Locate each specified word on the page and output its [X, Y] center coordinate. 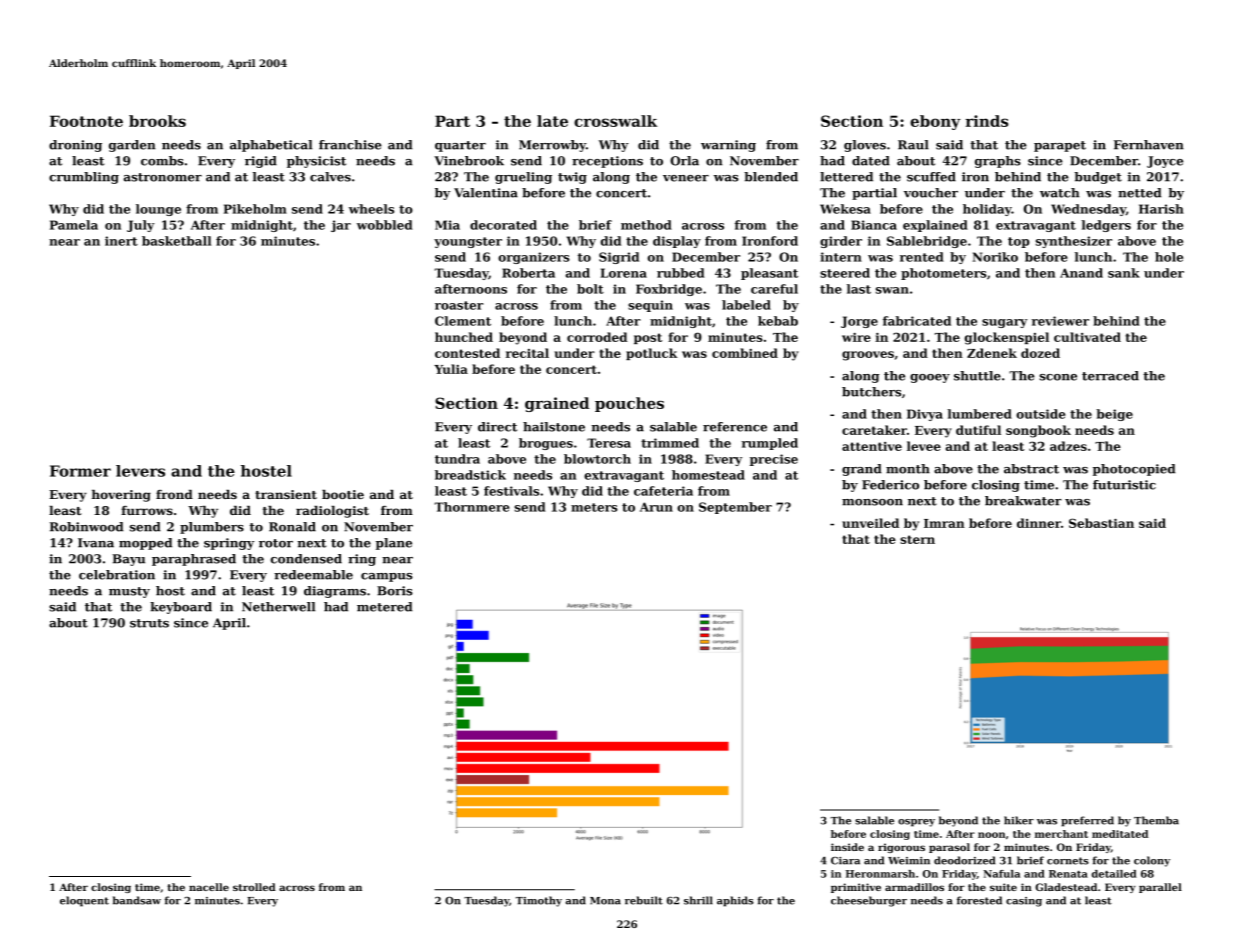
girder [841, 242]
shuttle [977, 376]
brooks [157, 121]
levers [140, 471]
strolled [254, 887]
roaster [459, 305]
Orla [684, 161]
